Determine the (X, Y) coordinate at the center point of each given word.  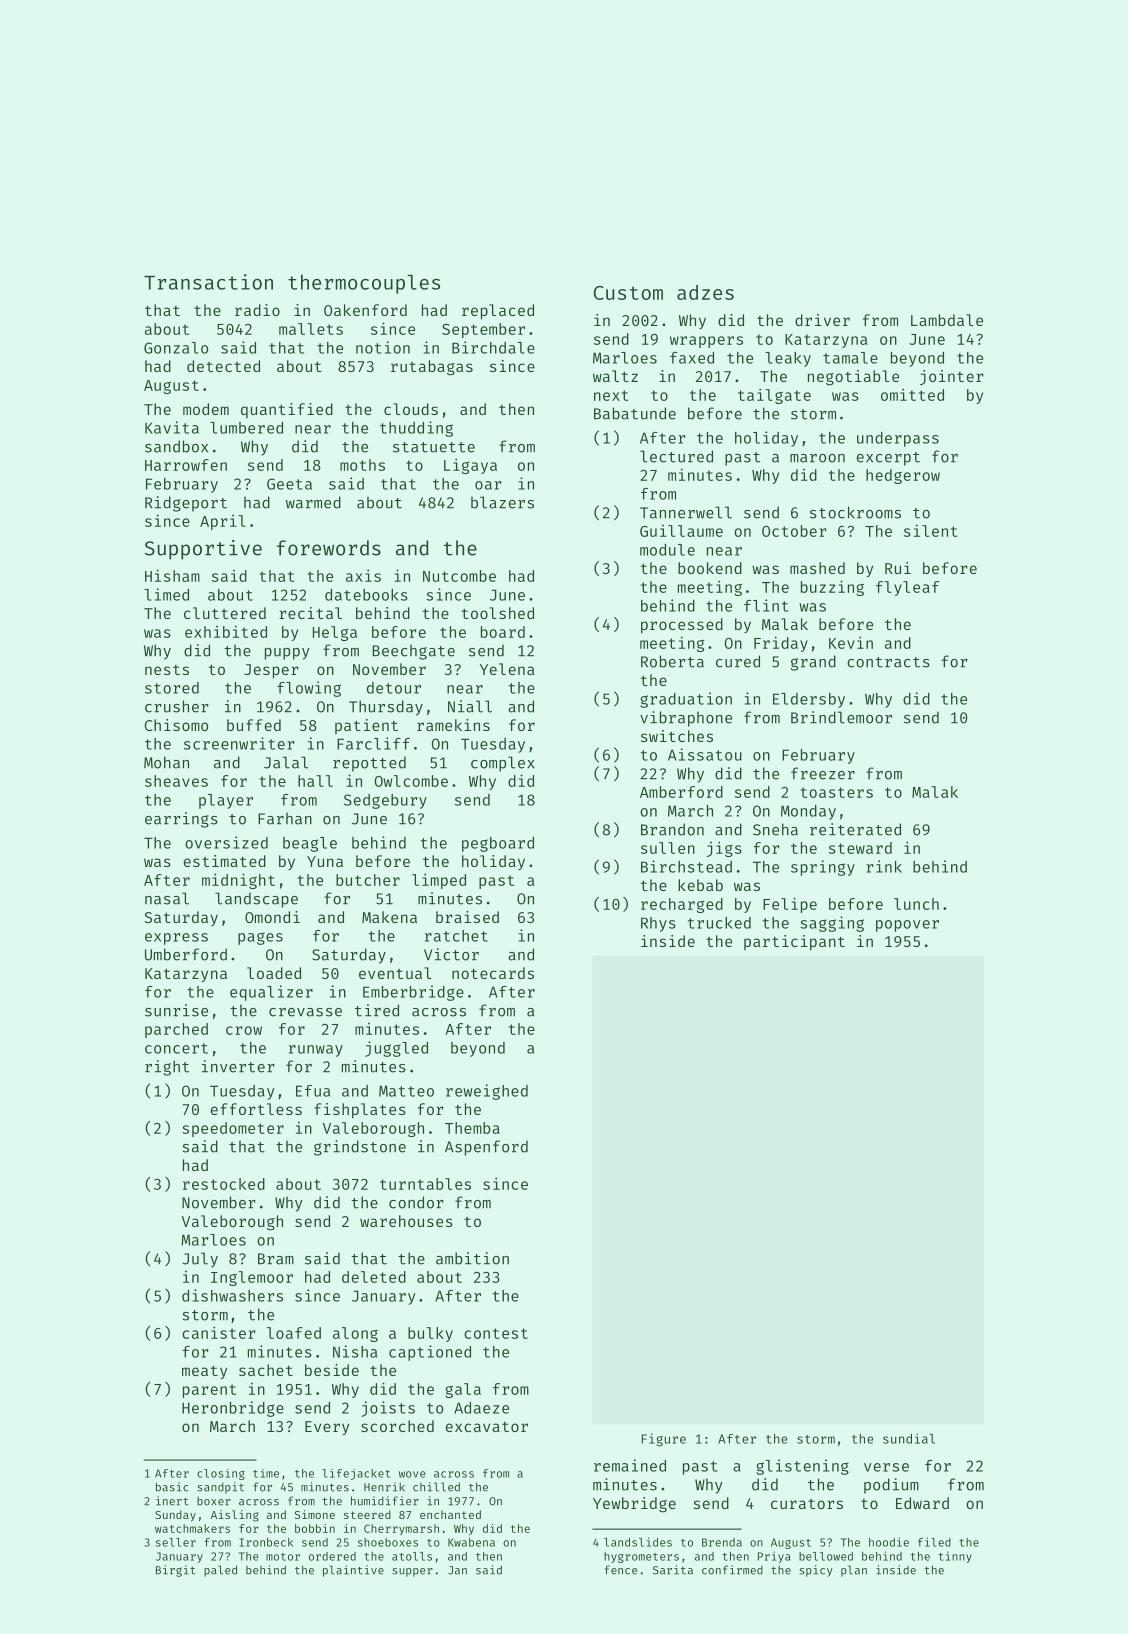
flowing (309, 689)
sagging (832, 924)
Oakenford (365, 310)
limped (439, 881)
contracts (888, 662)
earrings (181, 820)
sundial (909, 1438)
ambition (472, 1258)
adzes (705, 292)
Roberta (672, 661)
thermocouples (364, 284)
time (266, 1473)
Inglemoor (252, 1278)
